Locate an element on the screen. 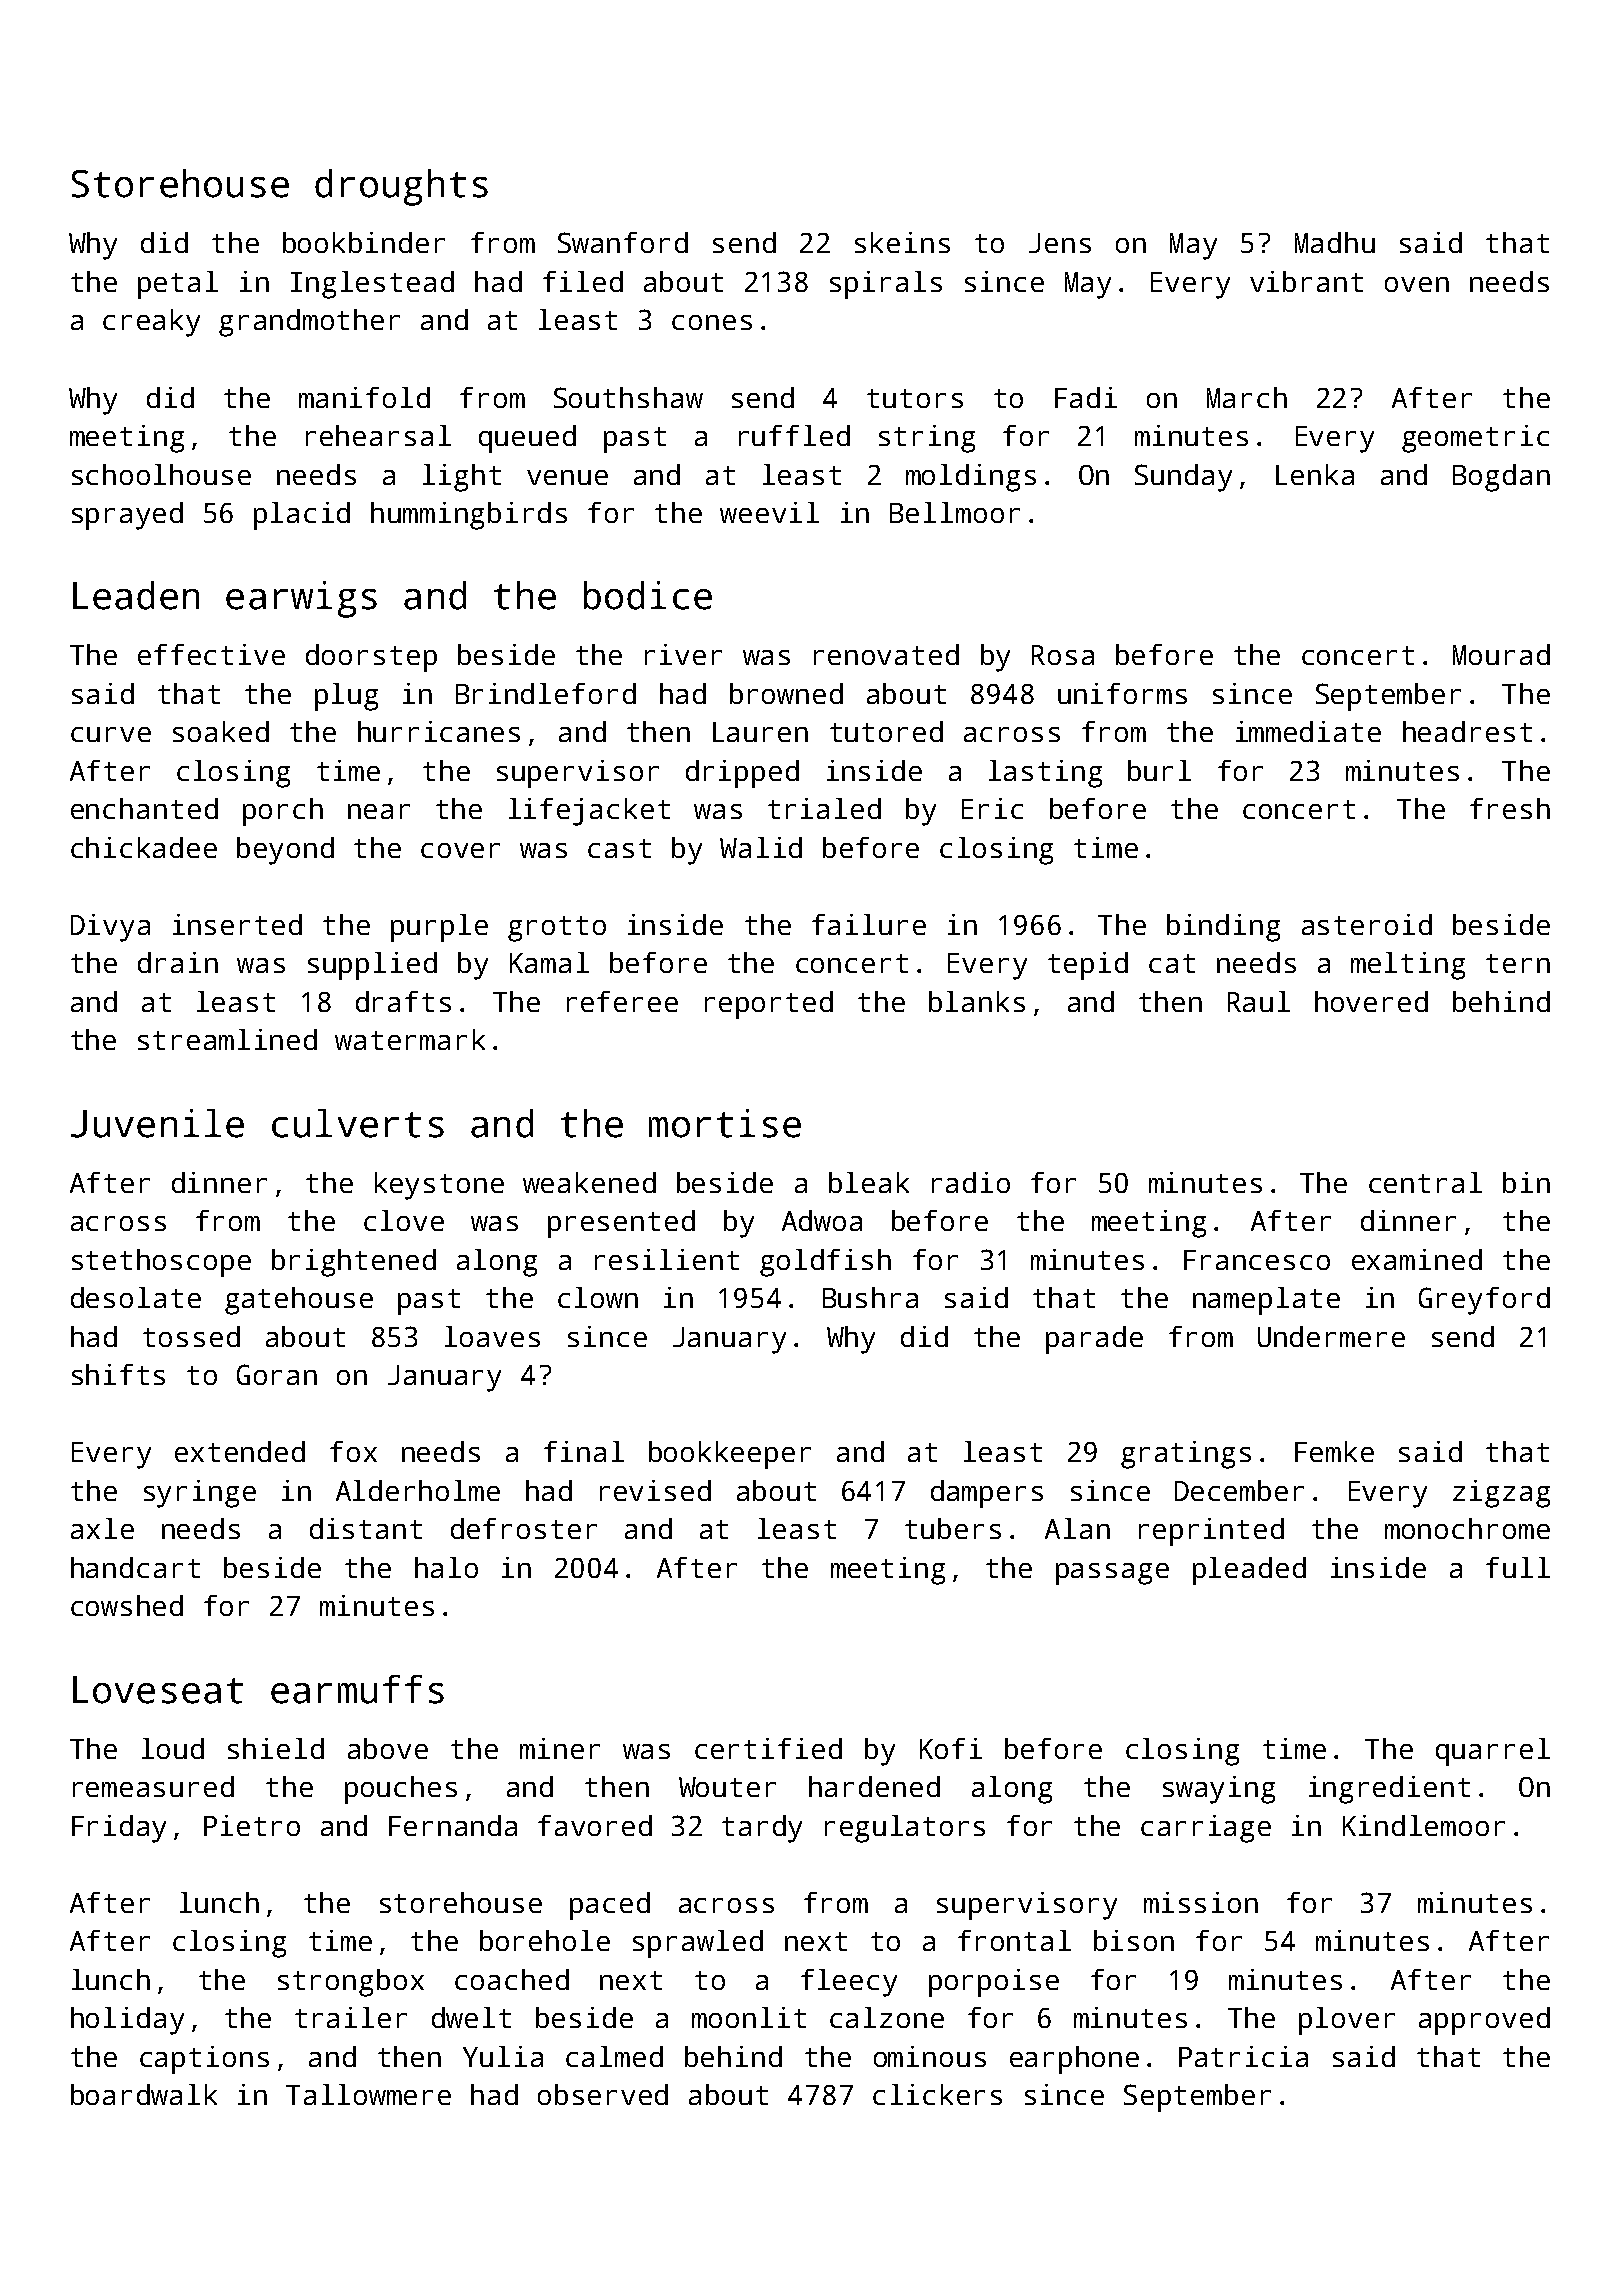  shifts is located at coordinates (118, 1374).
